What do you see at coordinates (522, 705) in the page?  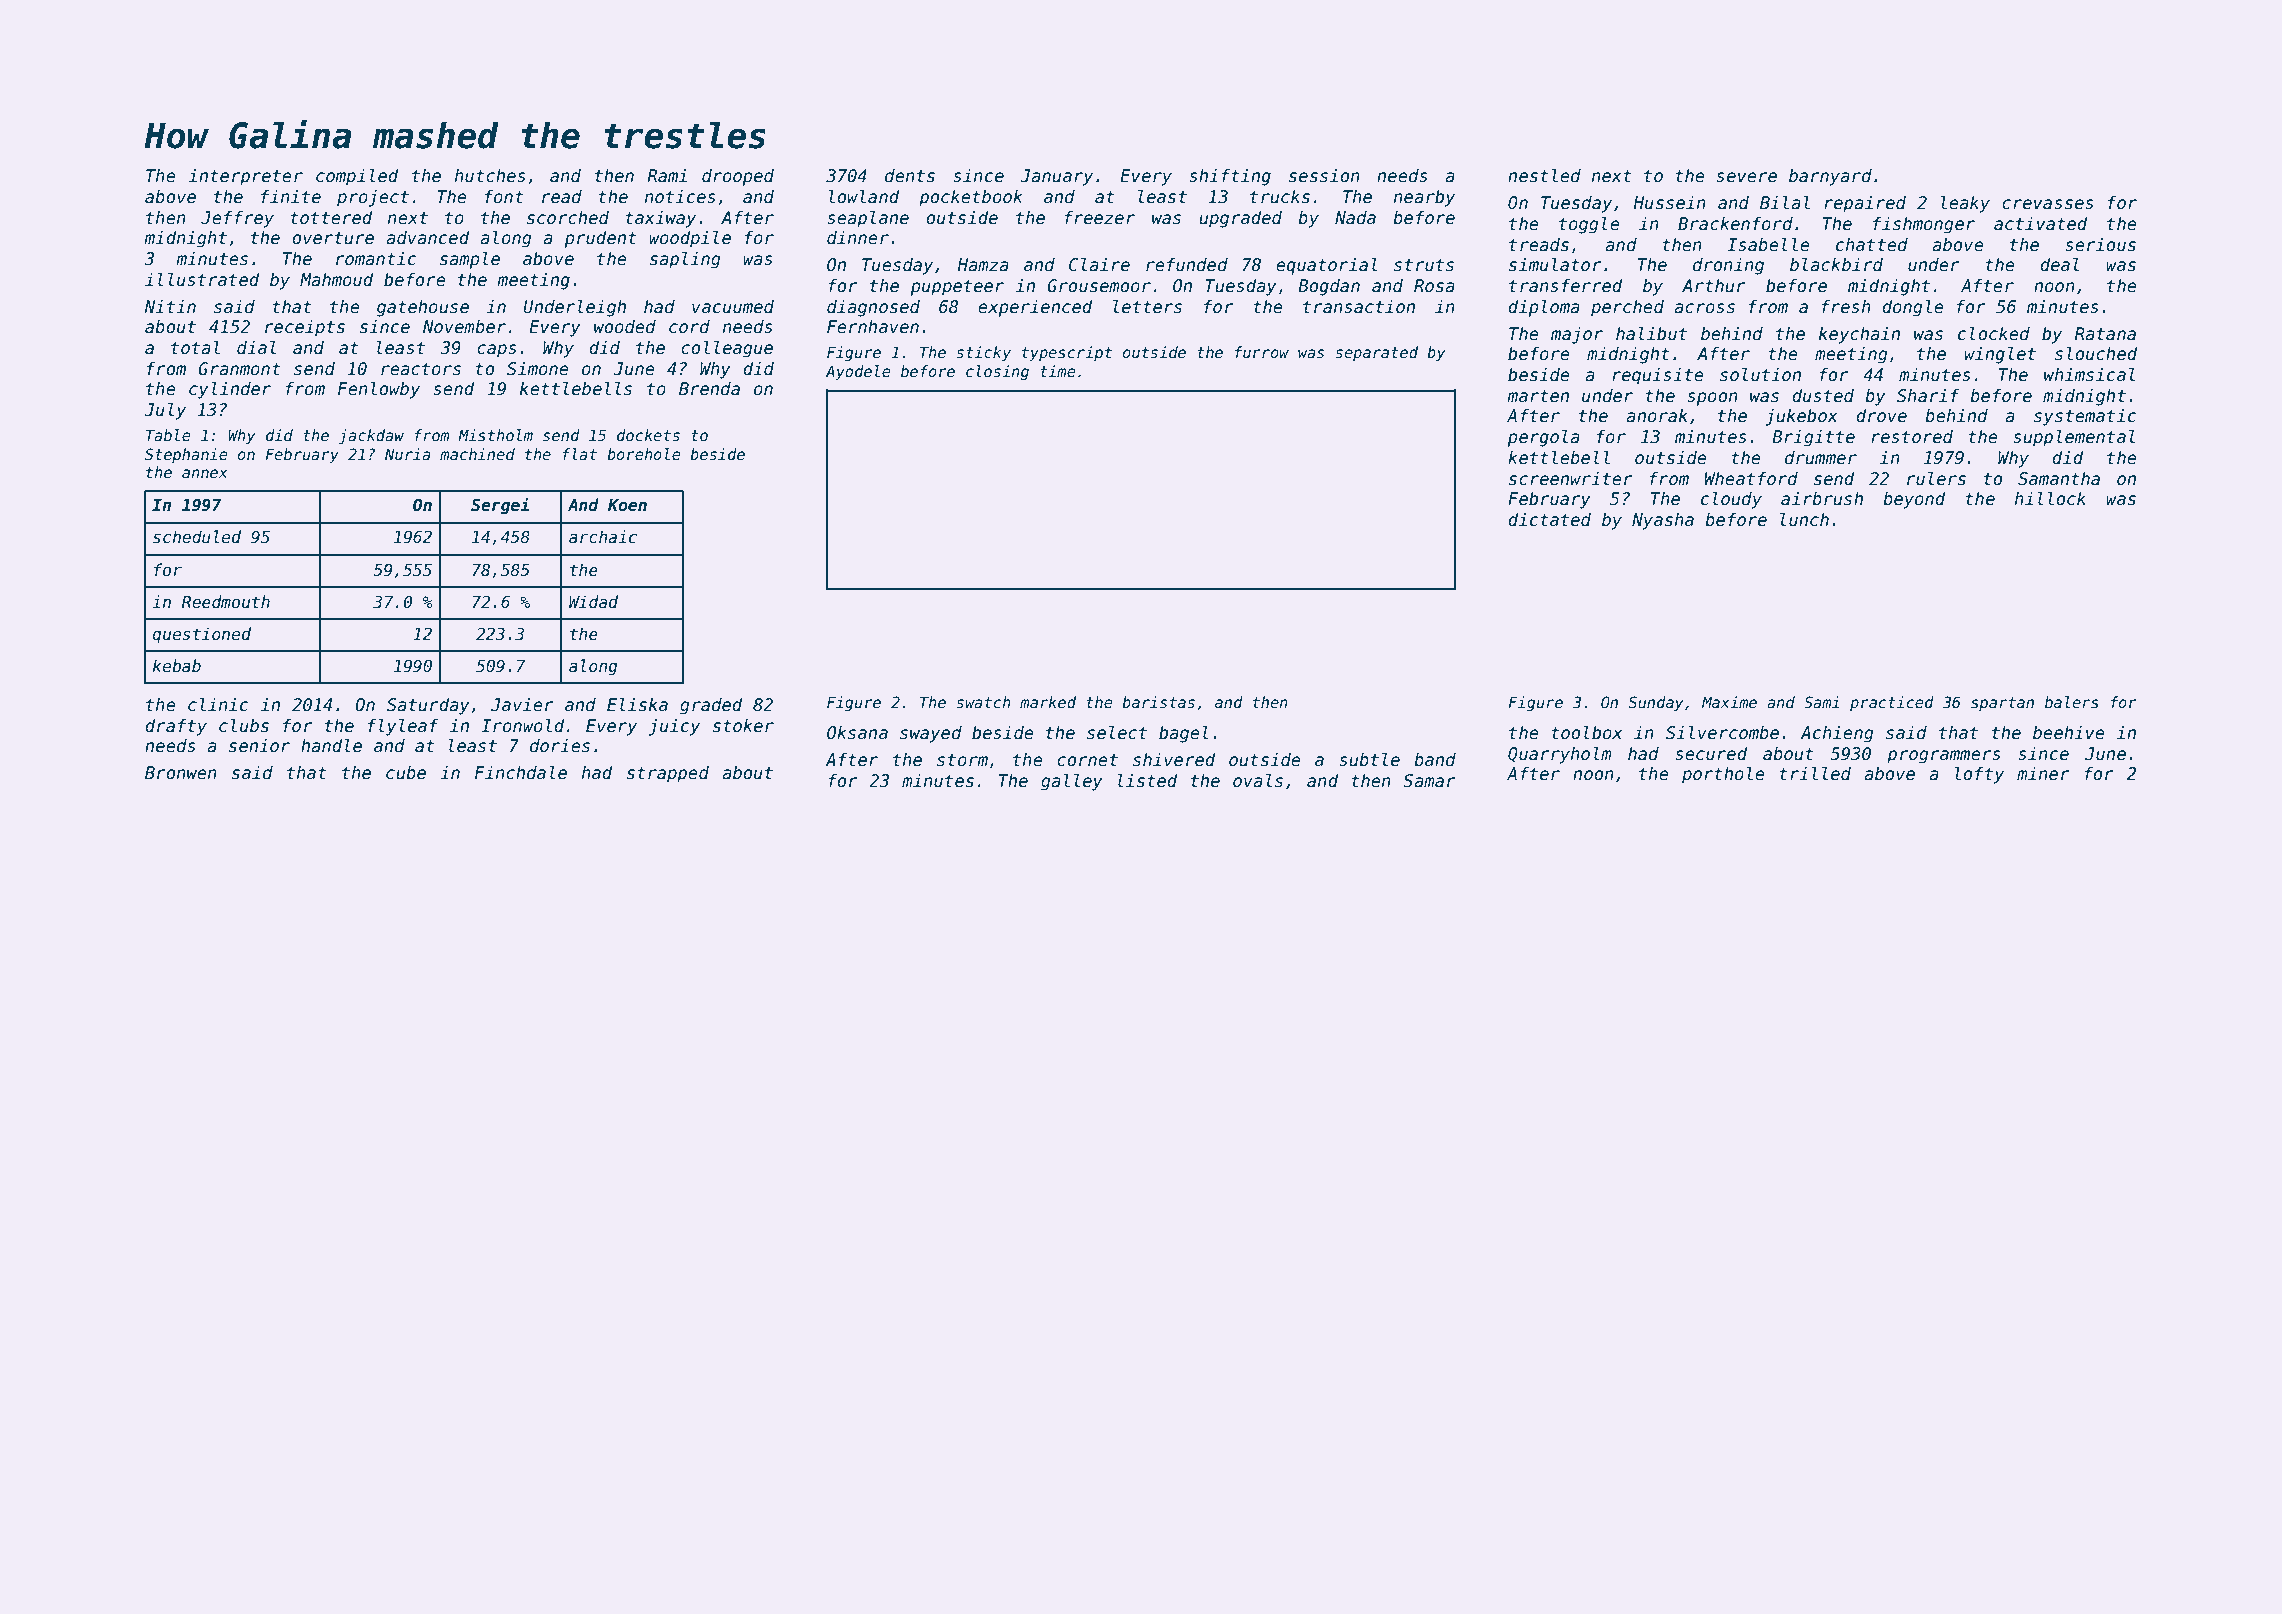 I see `Javier` at bounding box center [522, 705].
